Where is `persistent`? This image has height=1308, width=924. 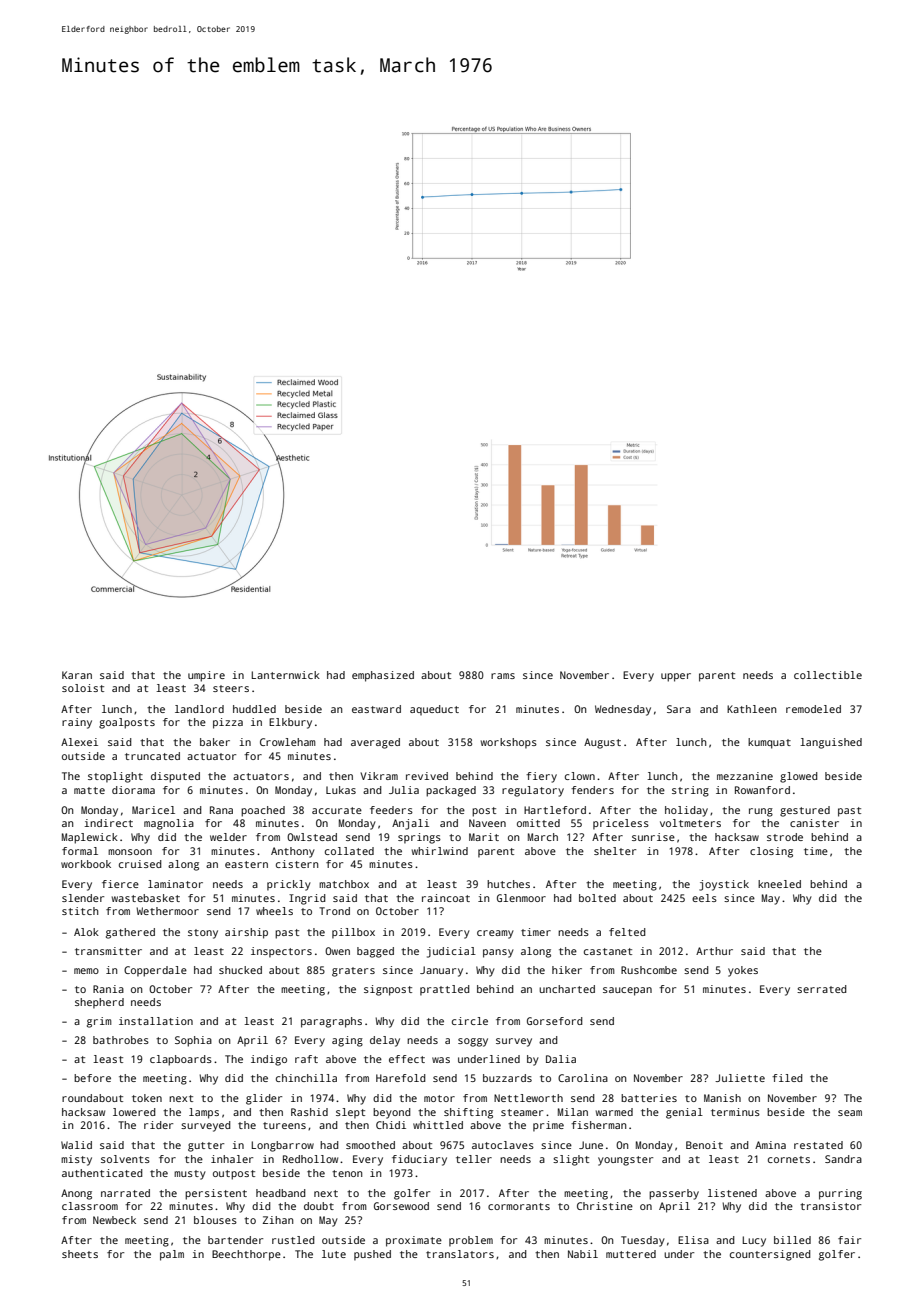 persistent is located at coordinates (216, 1194).
